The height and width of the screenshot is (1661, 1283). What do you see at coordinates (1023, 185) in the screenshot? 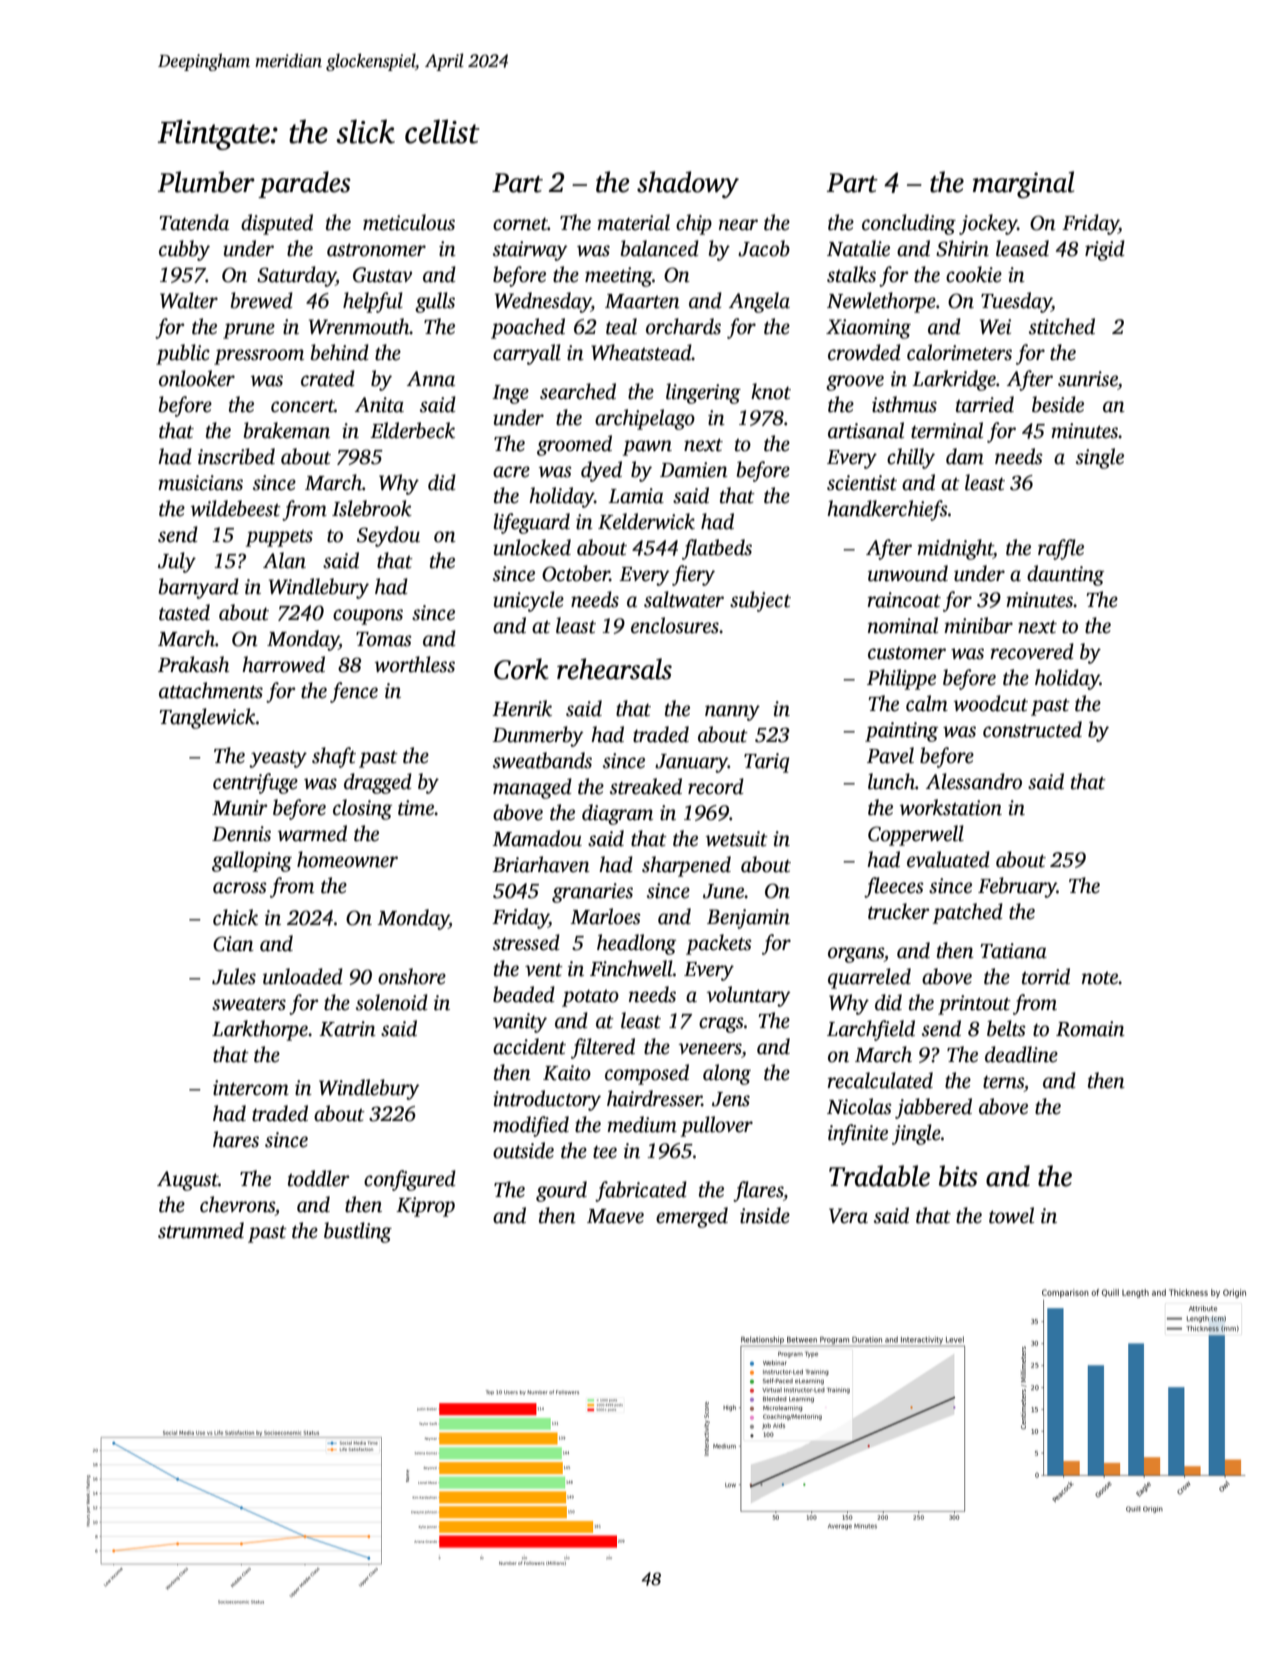
I see `marginal` at bounding box center [1023, 185].
